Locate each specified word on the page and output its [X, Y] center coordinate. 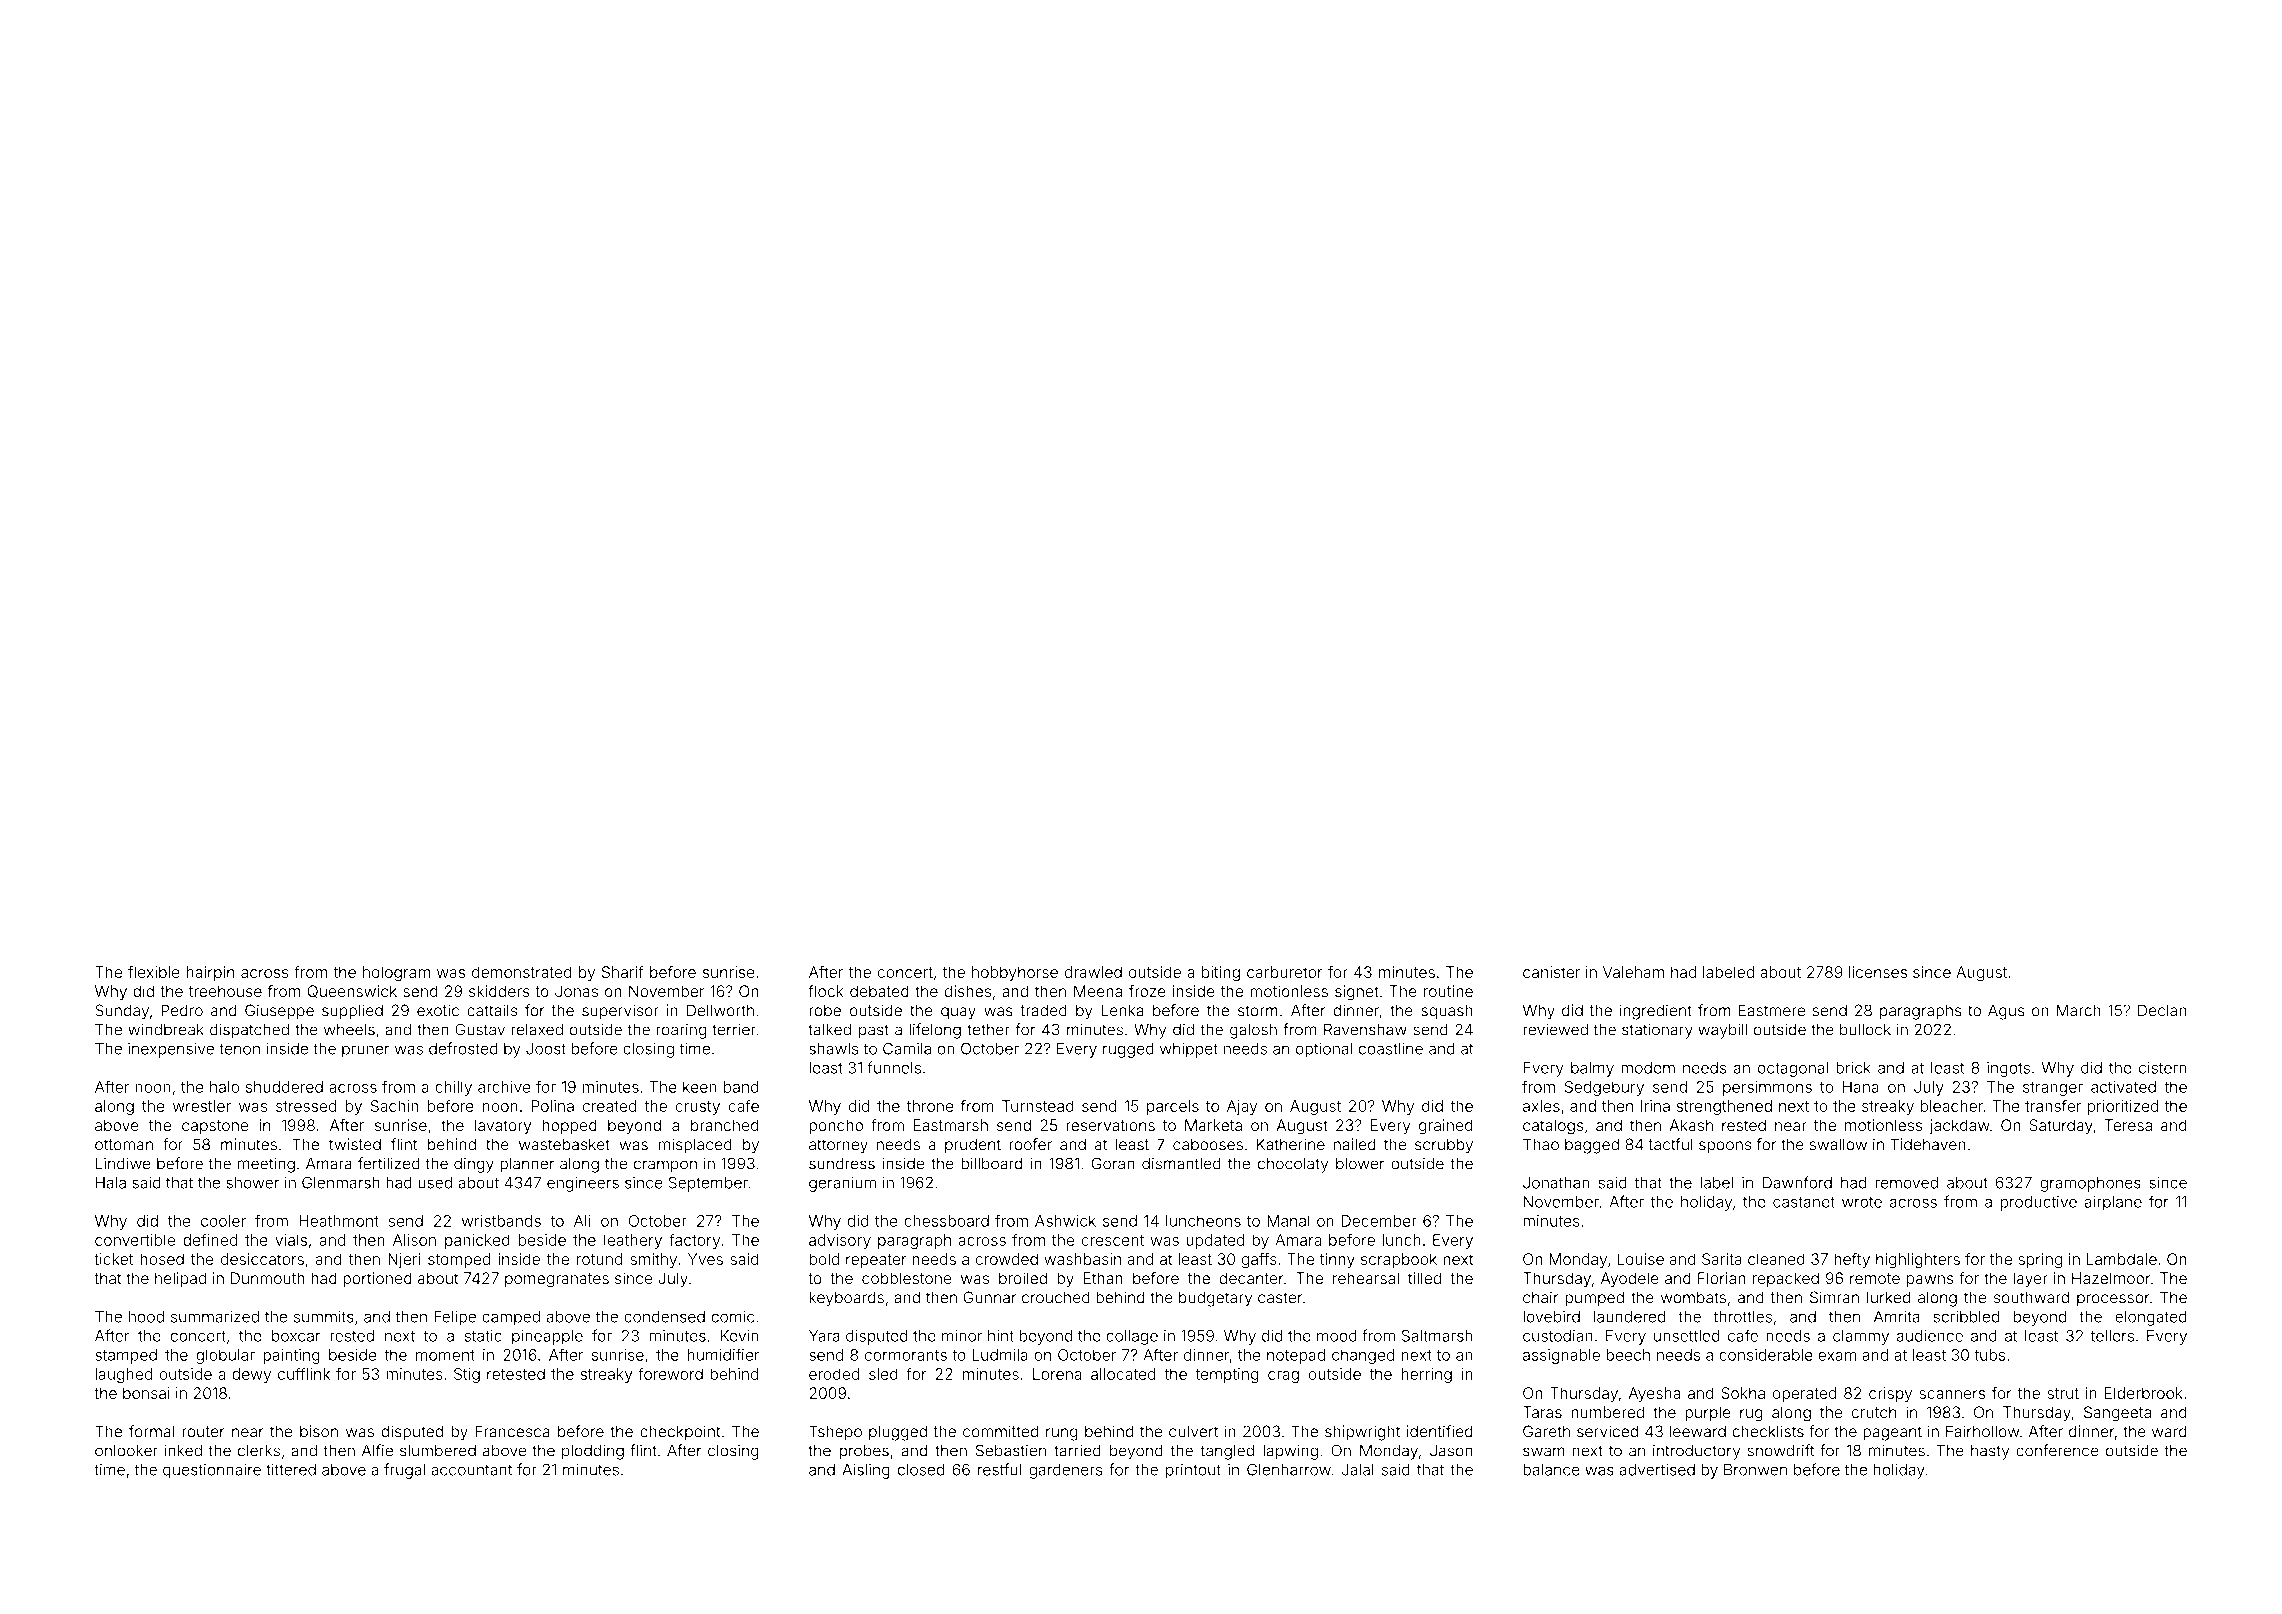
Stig [467, 1375]
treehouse [225, 991]
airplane [2113, 1203]
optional [1324, 1050]
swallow [1838, 1144]
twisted [355, 1144]
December [1379, 1221]
